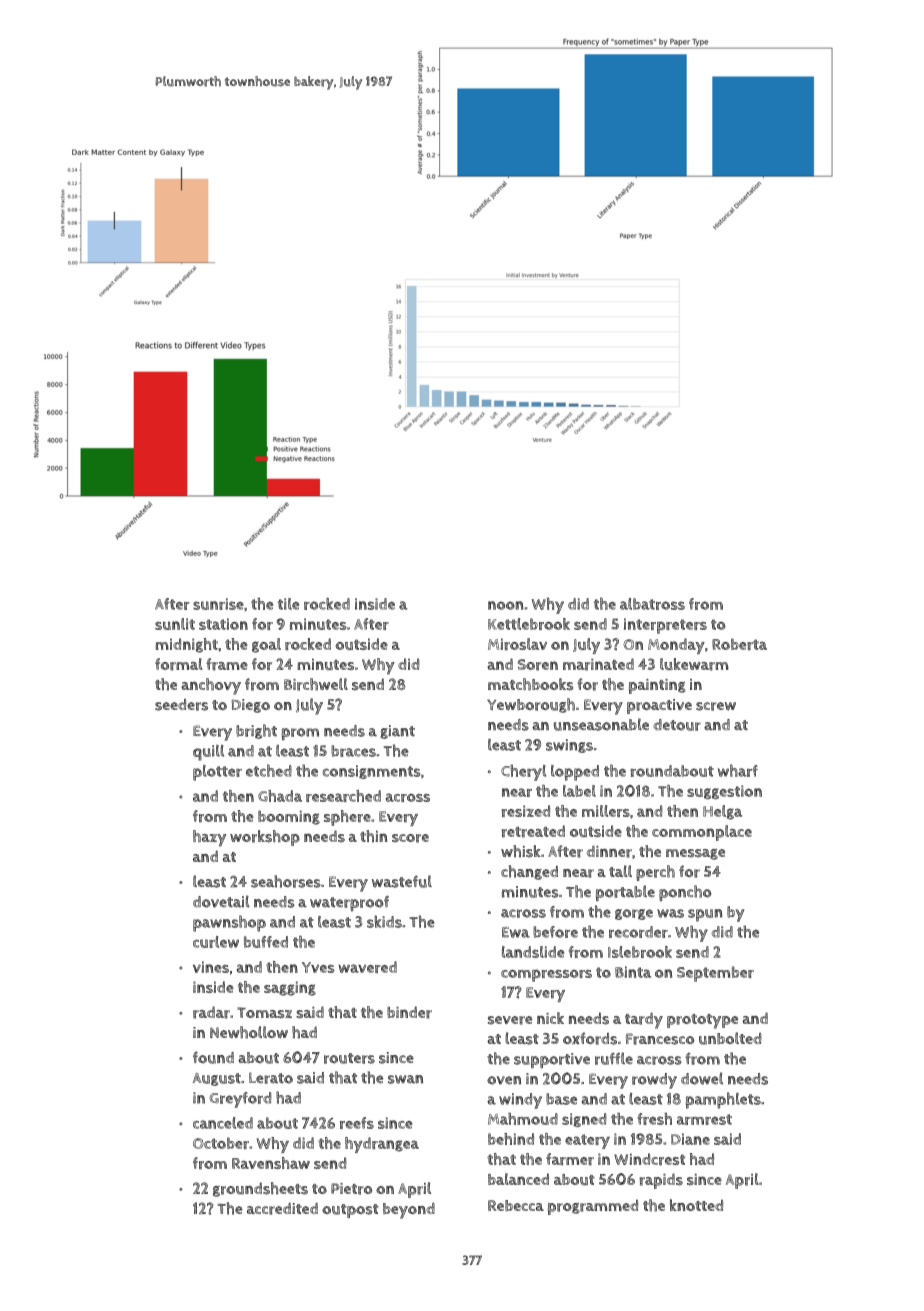 The image size is (924, 1311). What do you see at coordinates (211, 1012) in the screenshot?
I see `radar` at bounding box center [211, 1012].
